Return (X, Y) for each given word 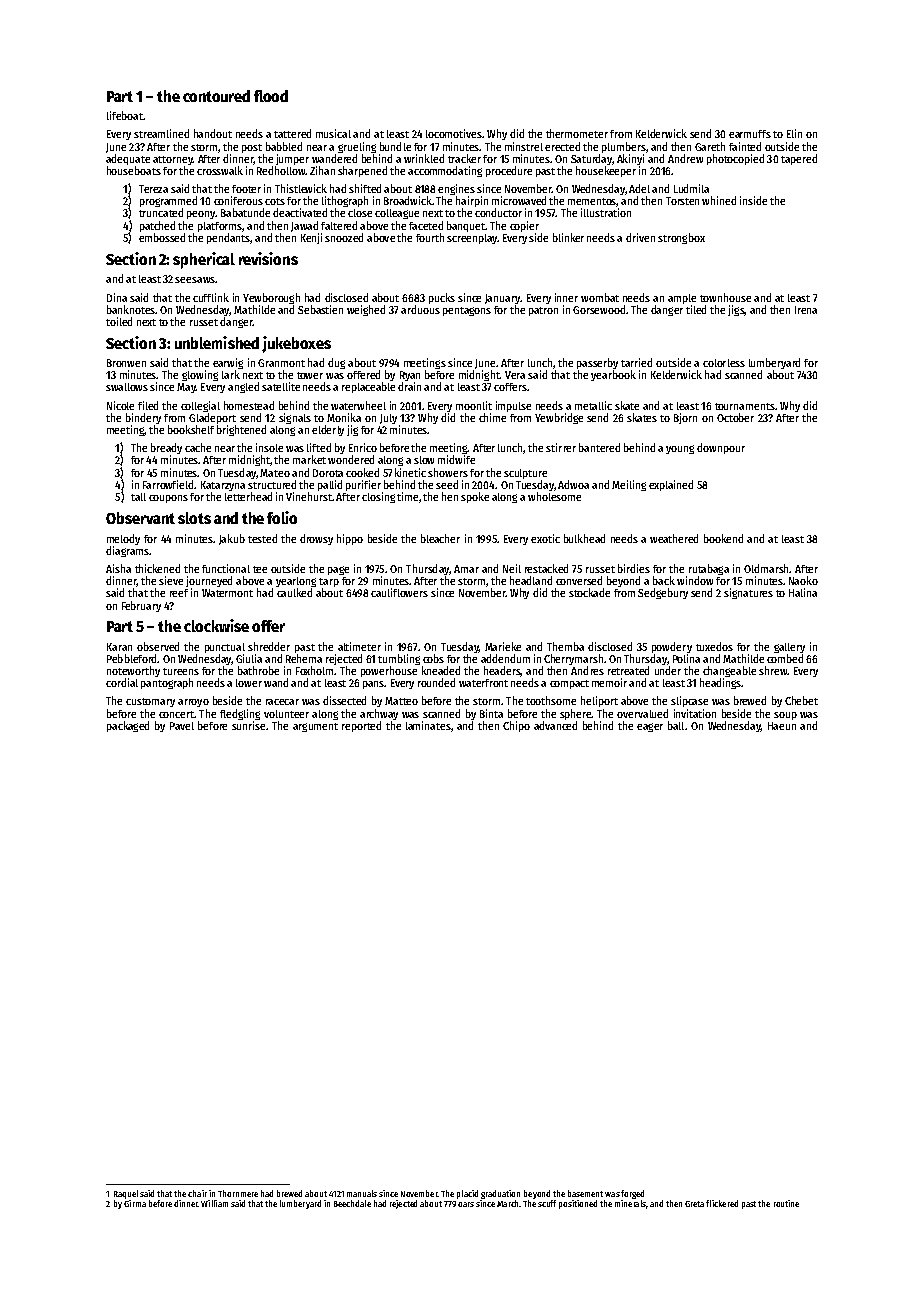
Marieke (503, 646)
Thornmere (238, 1193)
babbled (284, 146)
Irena (806, 310)
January (502, 299)
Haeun (782, 726)
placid (467, 1194)
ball (676, 725)
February (141, 606)
